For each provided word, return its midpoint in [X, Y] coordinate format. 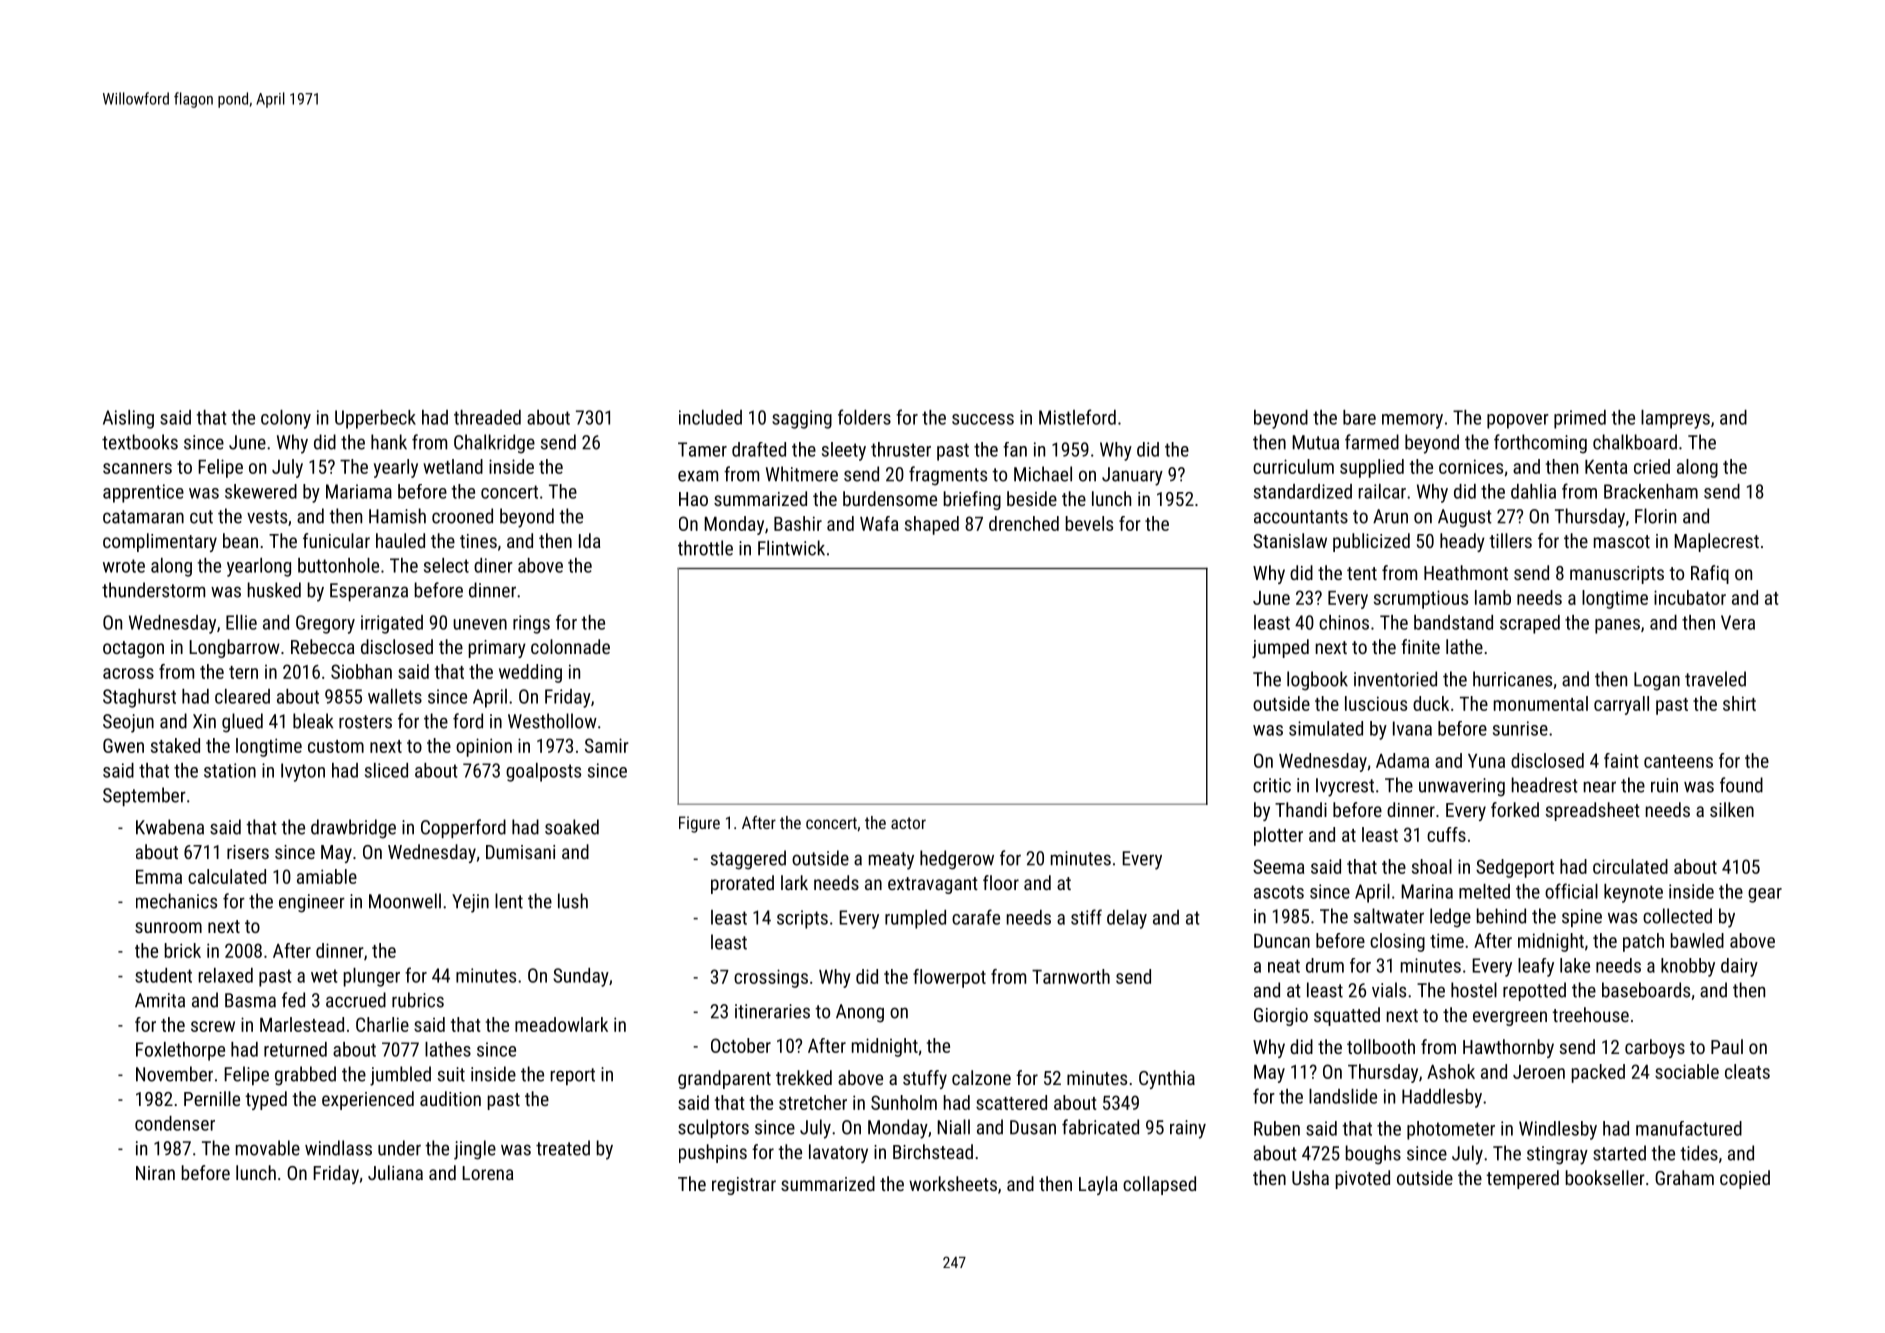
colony [286, 419]
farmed [1372, 442]
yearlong [259, 567]
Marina [1427, 891]
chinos [1344, 622]
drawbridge [353, 829]
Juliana [395, 1172]
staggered [748, 860]
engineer [312, 903]
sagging [802, 419]
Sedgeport [1515, 868]
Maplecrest [1716, 542]
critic [1272, 785]
